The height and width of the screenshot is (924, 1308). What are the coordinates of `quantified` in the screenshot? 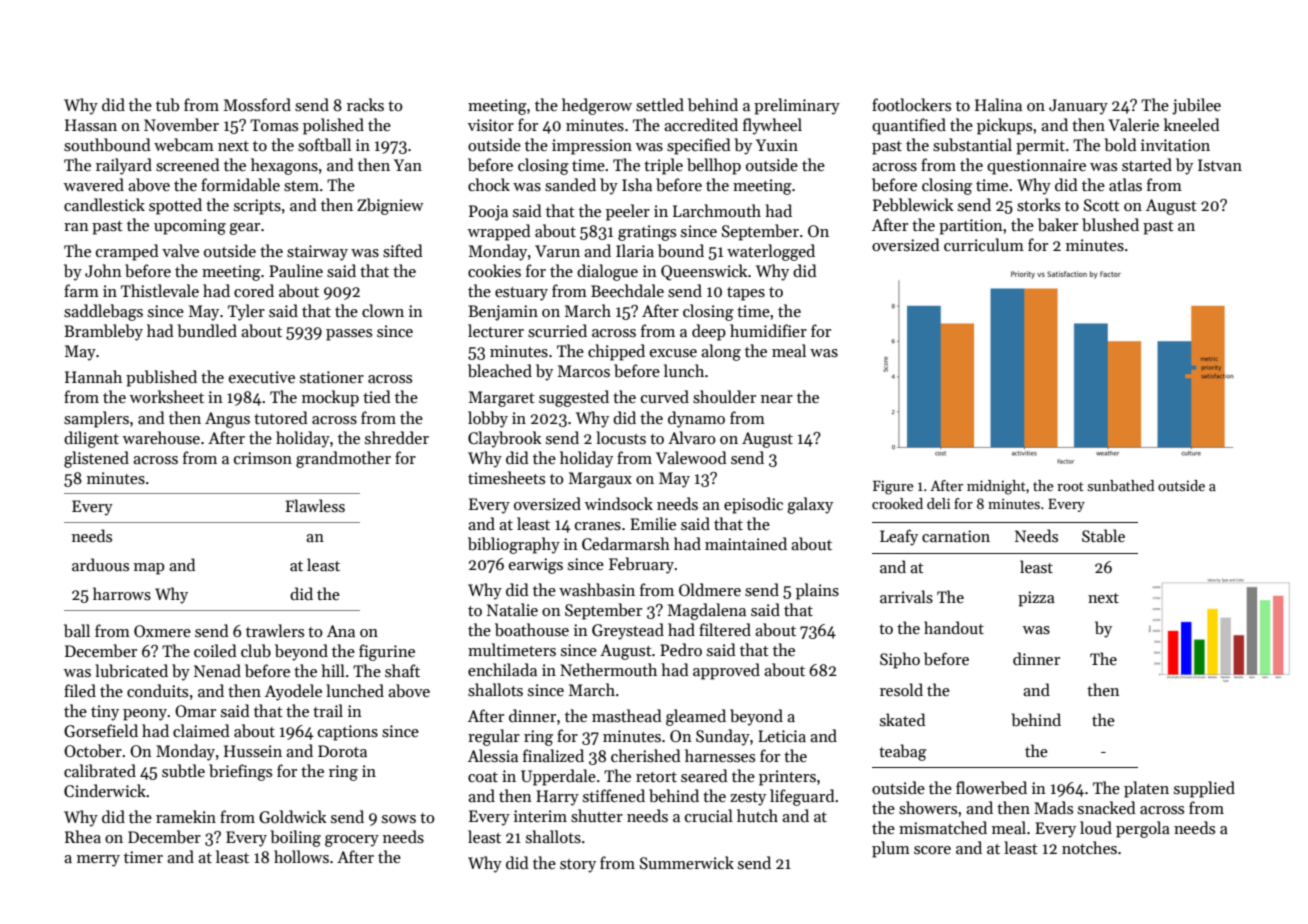 It's located at (909, 126).
